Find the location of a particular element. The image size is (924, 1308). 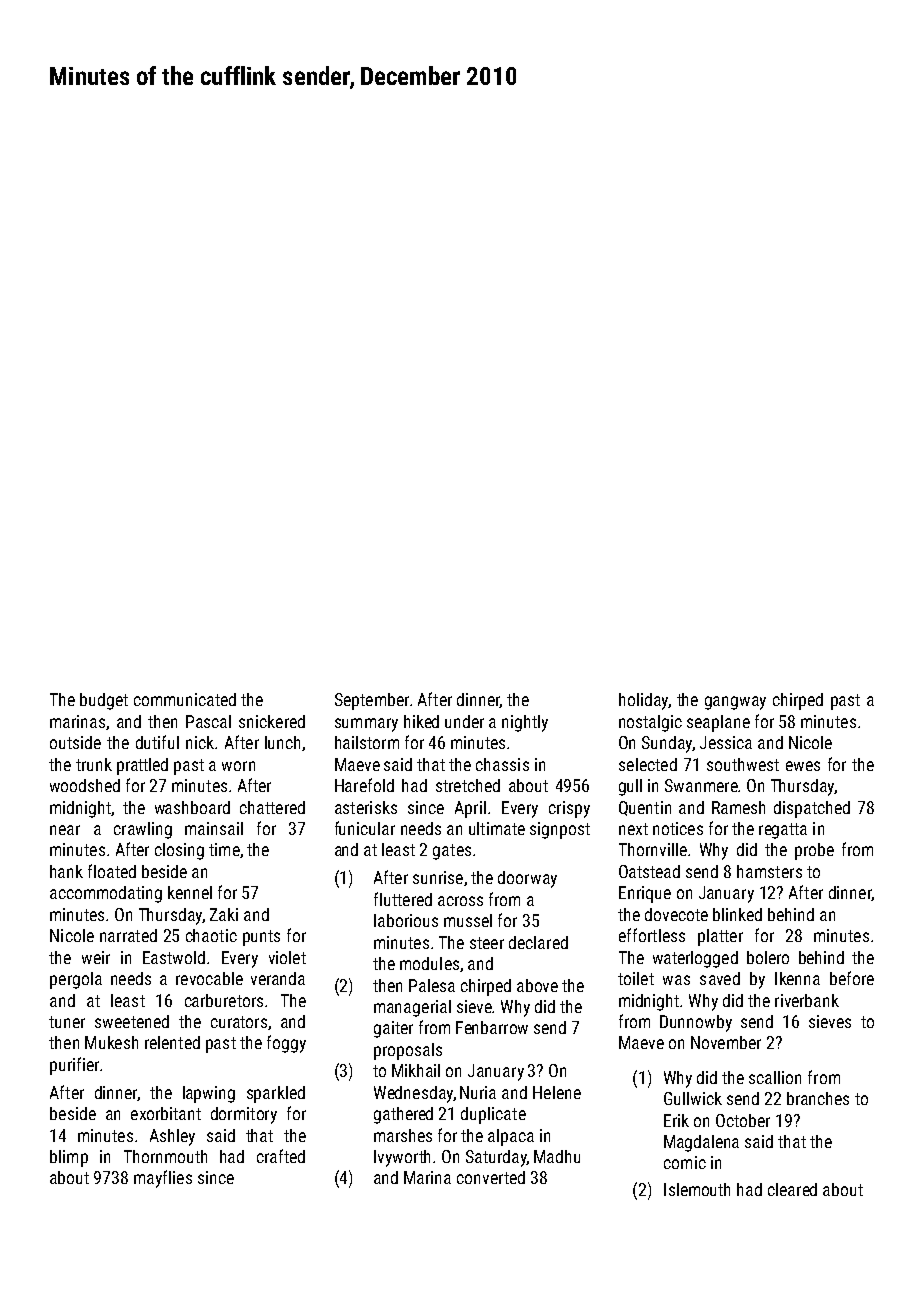

April is located at coordinates (470, 809).
